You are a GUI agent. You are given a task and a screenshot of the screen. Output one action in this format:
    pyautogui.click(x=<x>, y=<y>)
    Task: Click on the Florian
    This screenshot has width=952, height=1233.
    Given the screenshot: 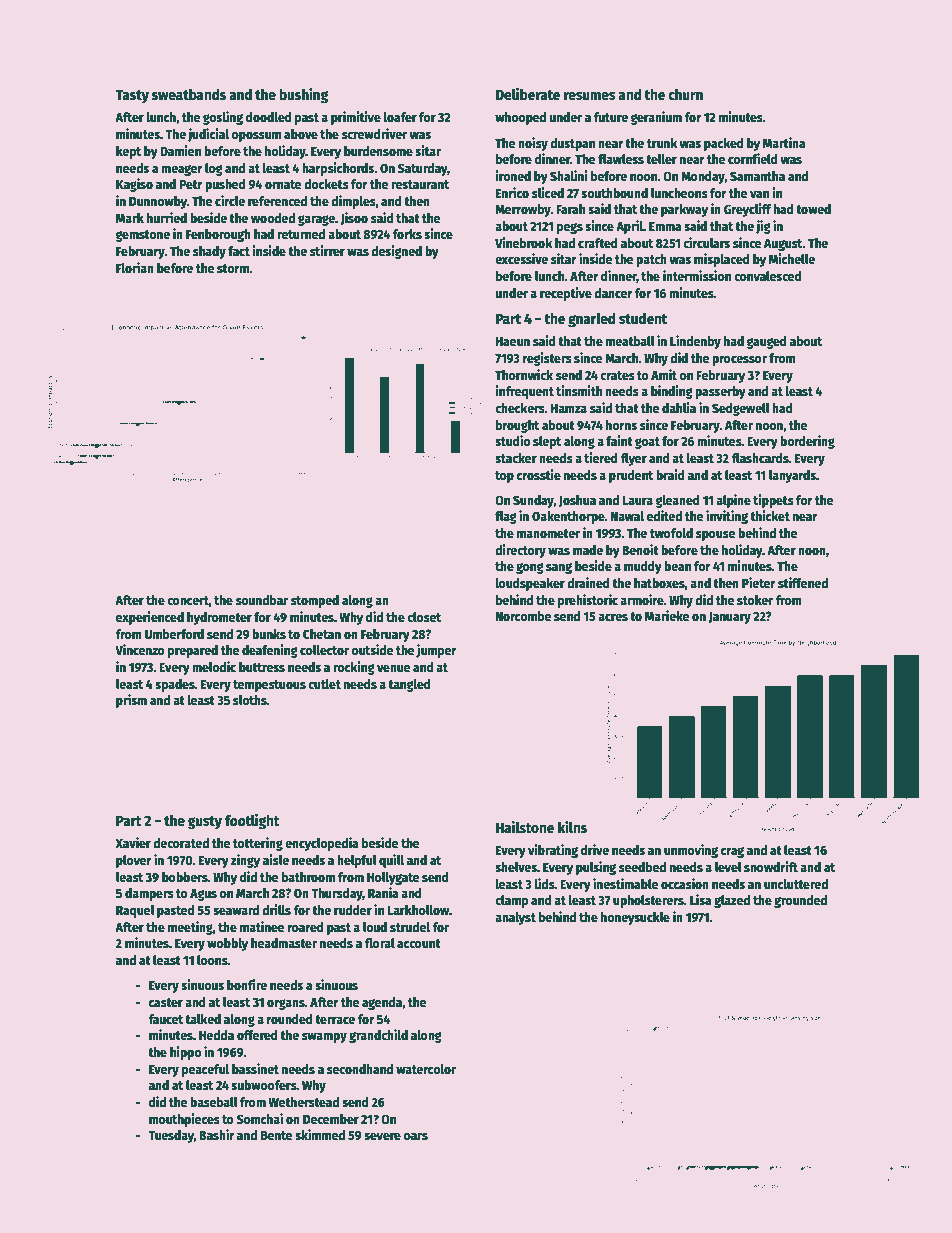 What is the action you would take?
    pyautogui.click(x=135, y=267)
